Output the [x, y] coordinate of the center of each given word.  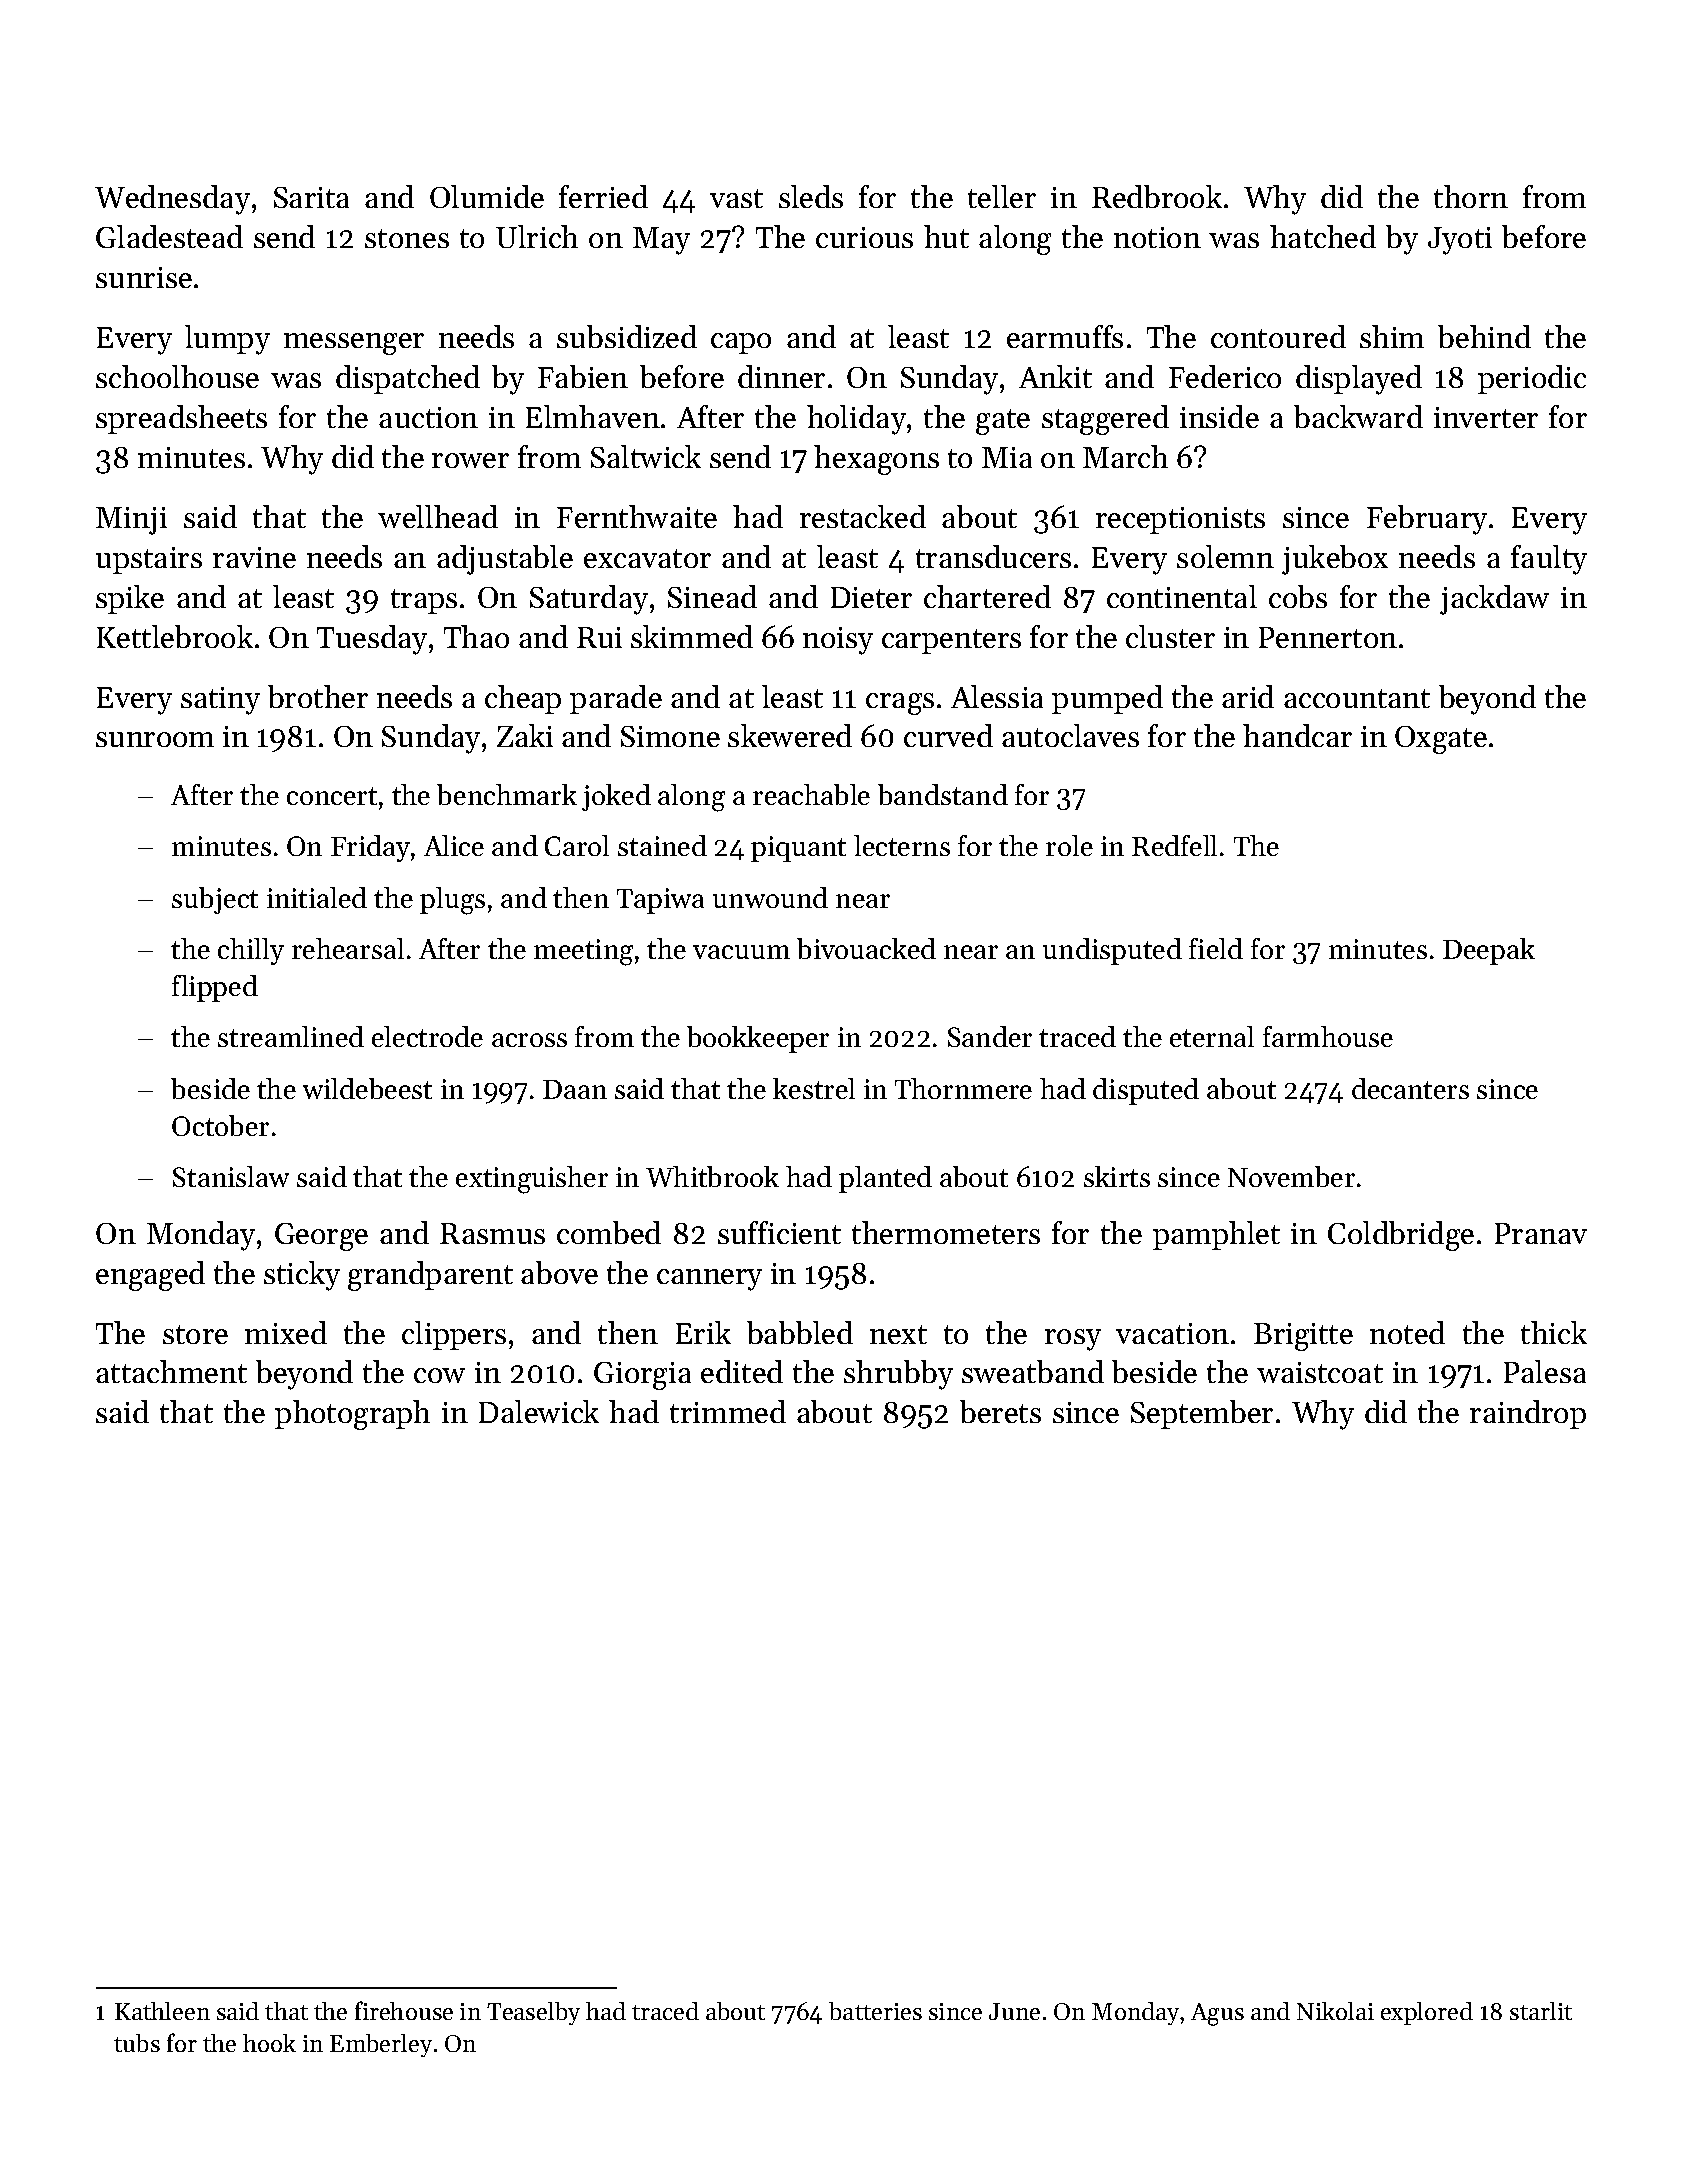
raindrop [1528, 1414]
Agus [1217, 2014]
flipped [215, 988]
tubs [137, 2043]
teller [1002, 196]
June [1014, 2011]
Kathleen [162, 2011]
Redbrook [1157, 196]
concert [332, 796]
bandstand [943, 794]
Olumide [487, 196]
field [1216, 948]
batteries [875, 2011]
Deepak [1489, 951]
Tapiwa [660, 901]
